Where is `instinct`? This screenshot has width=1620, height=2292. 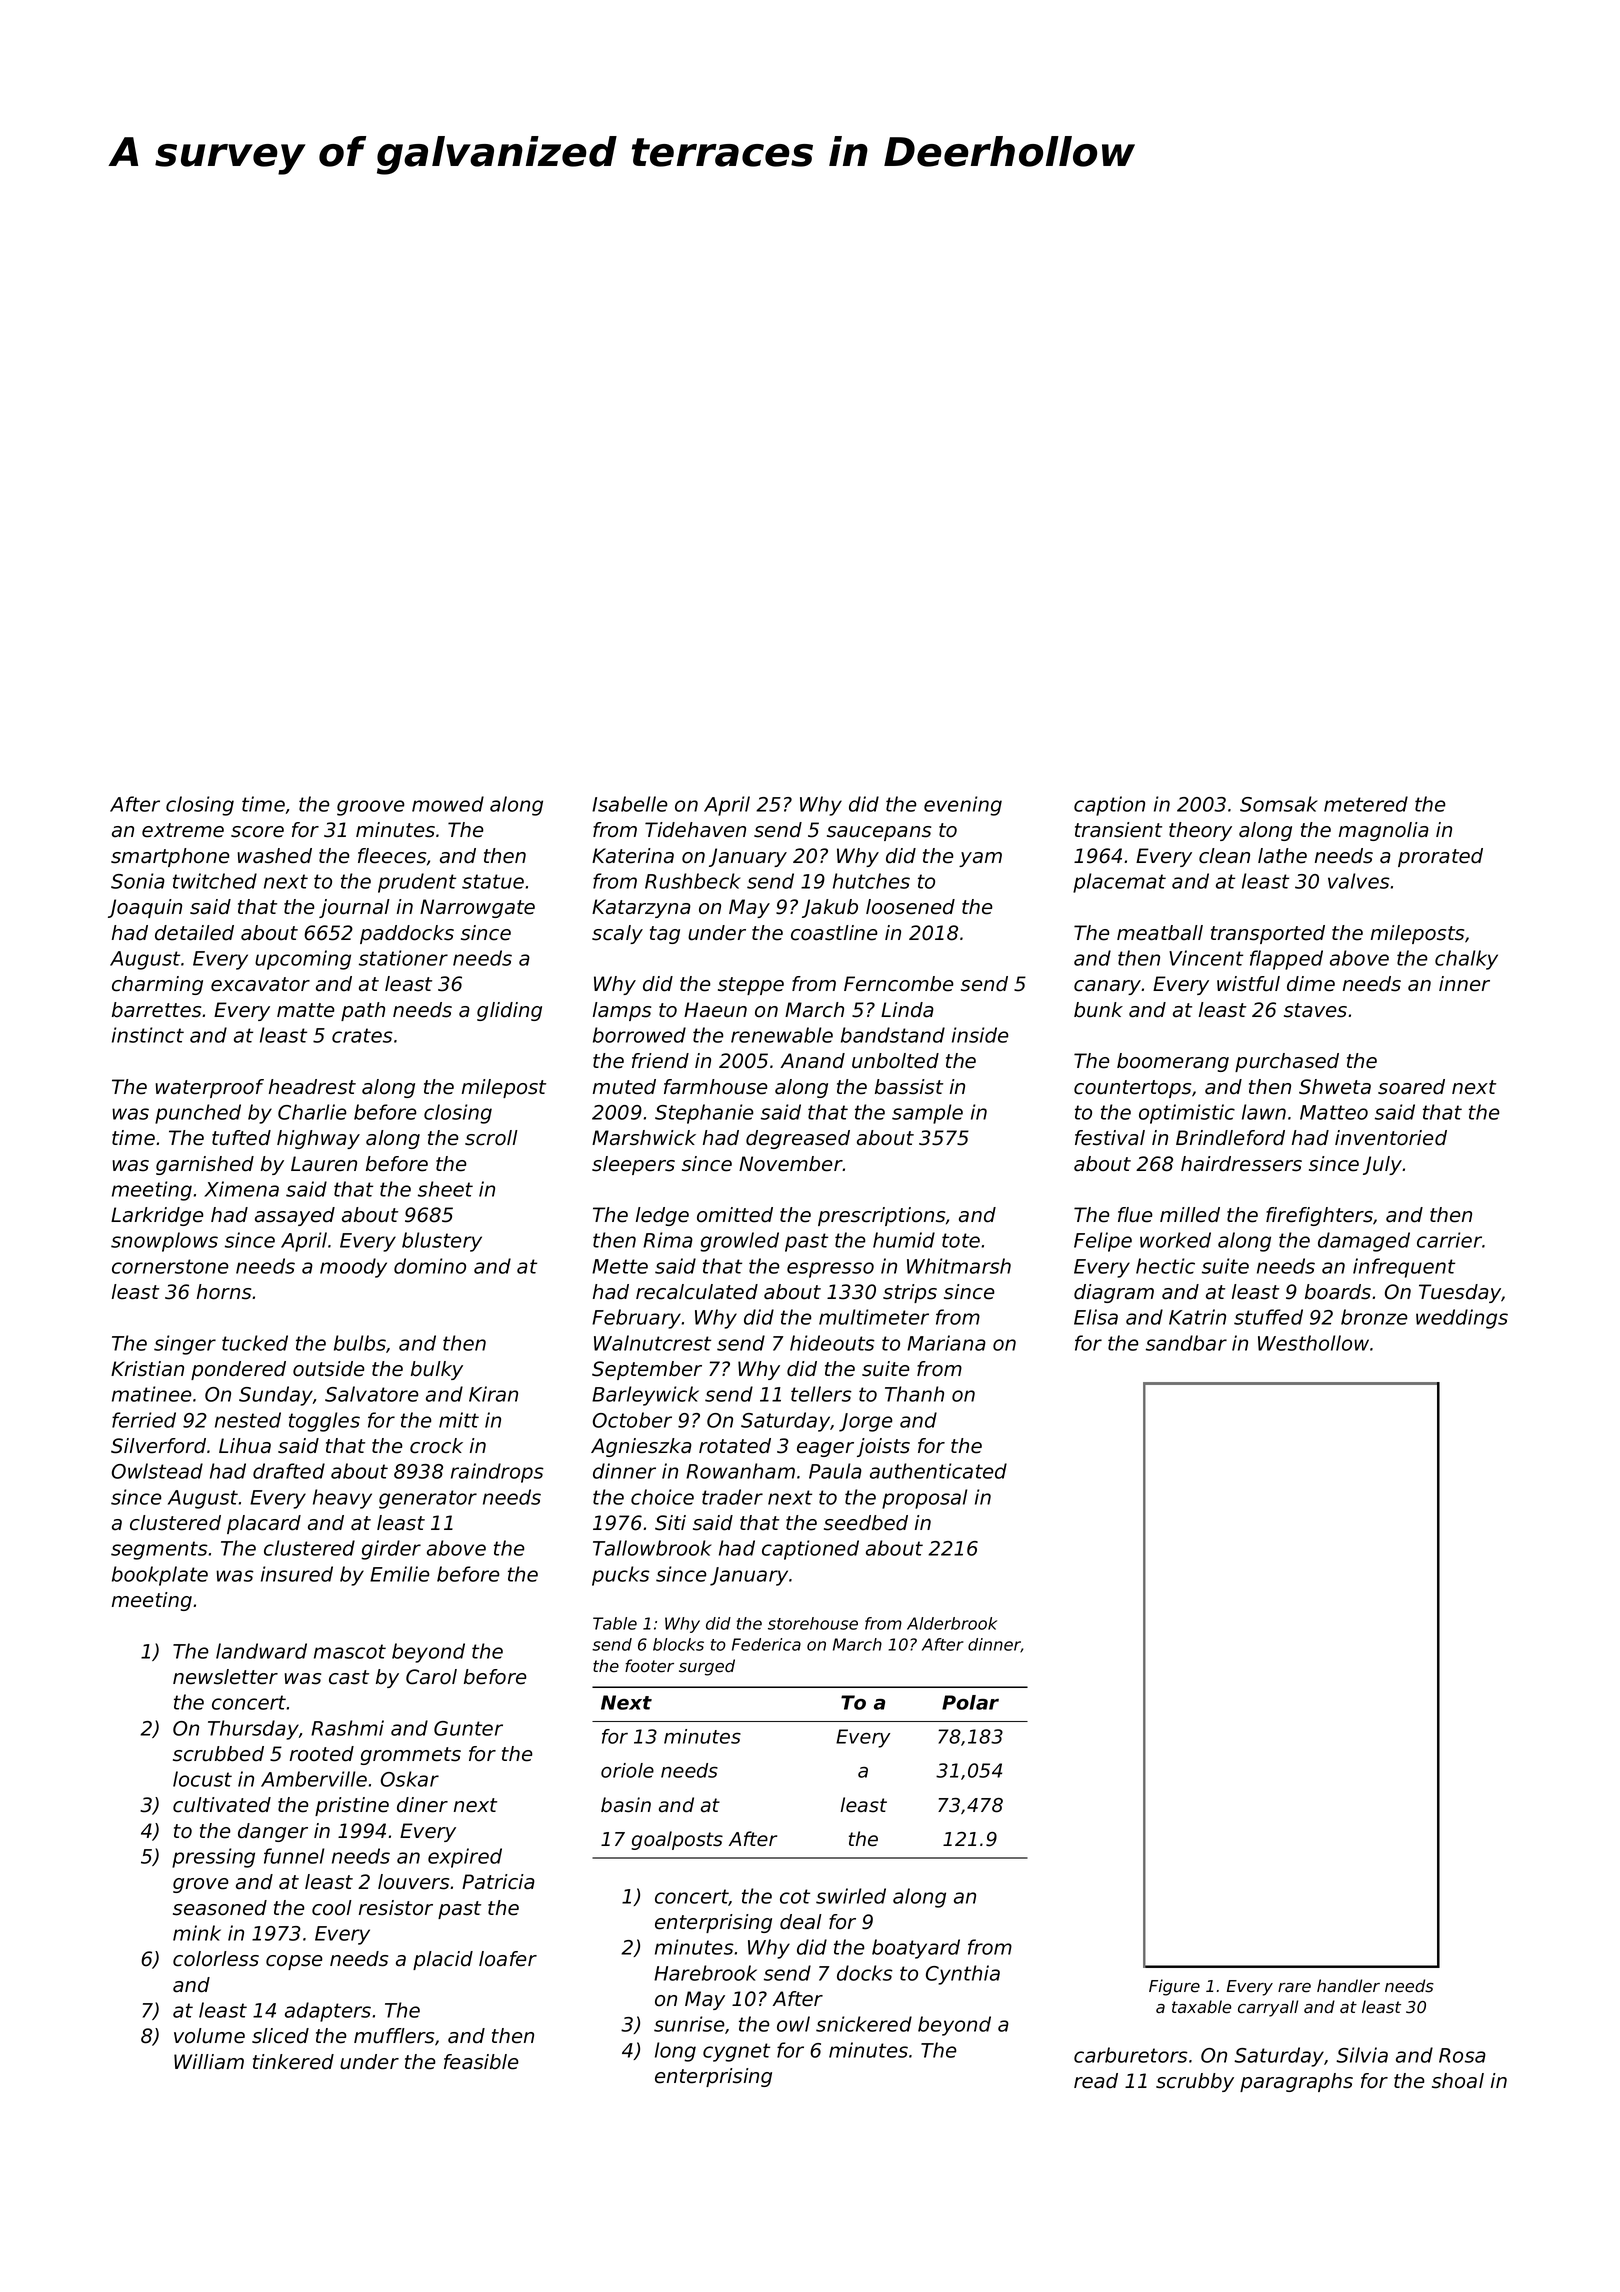 instinct is located at coordinates (148, 1035).
